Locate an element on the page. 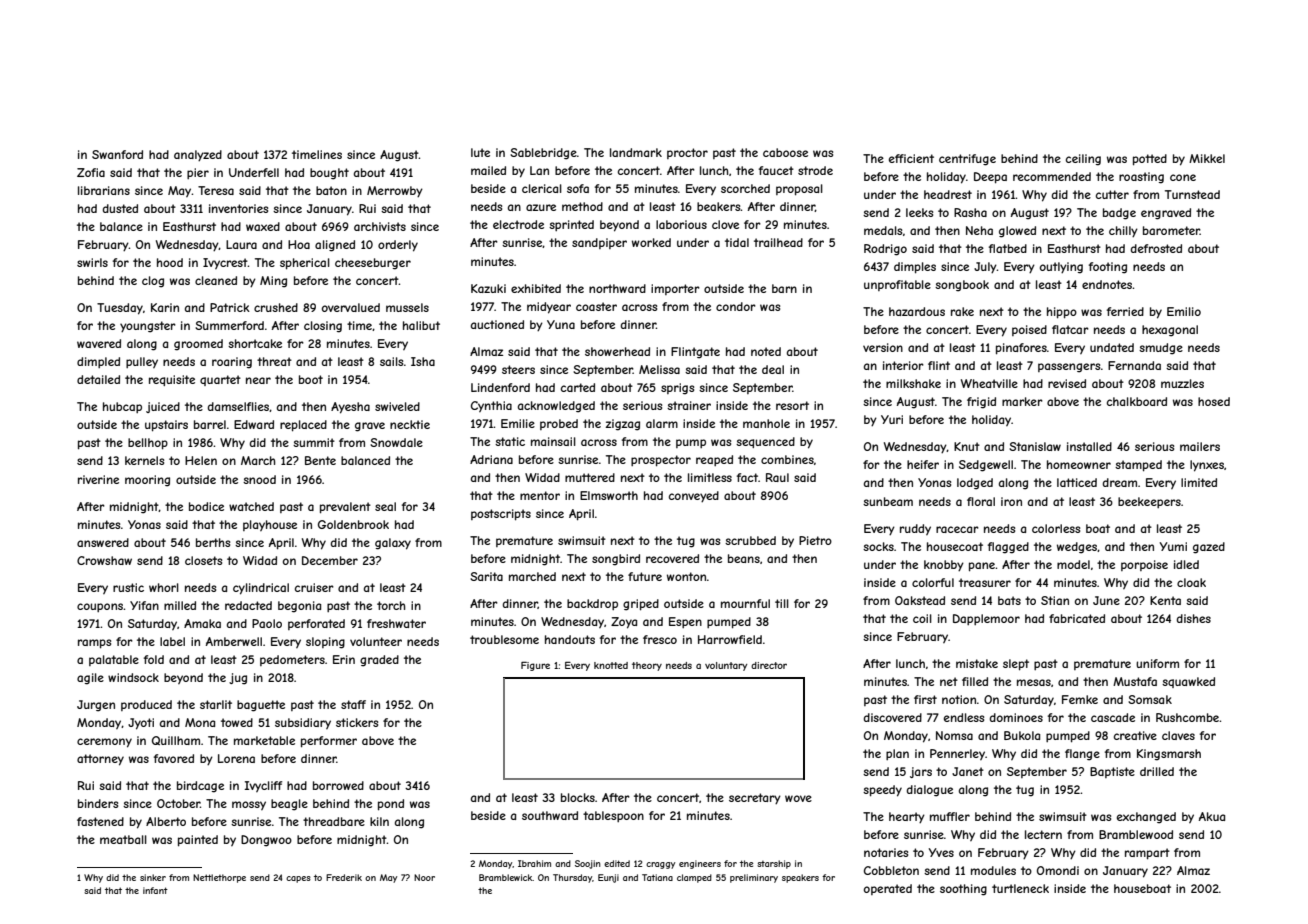 This document has width=1308, height=924. gazed is located at coordinates (1209, 548).
